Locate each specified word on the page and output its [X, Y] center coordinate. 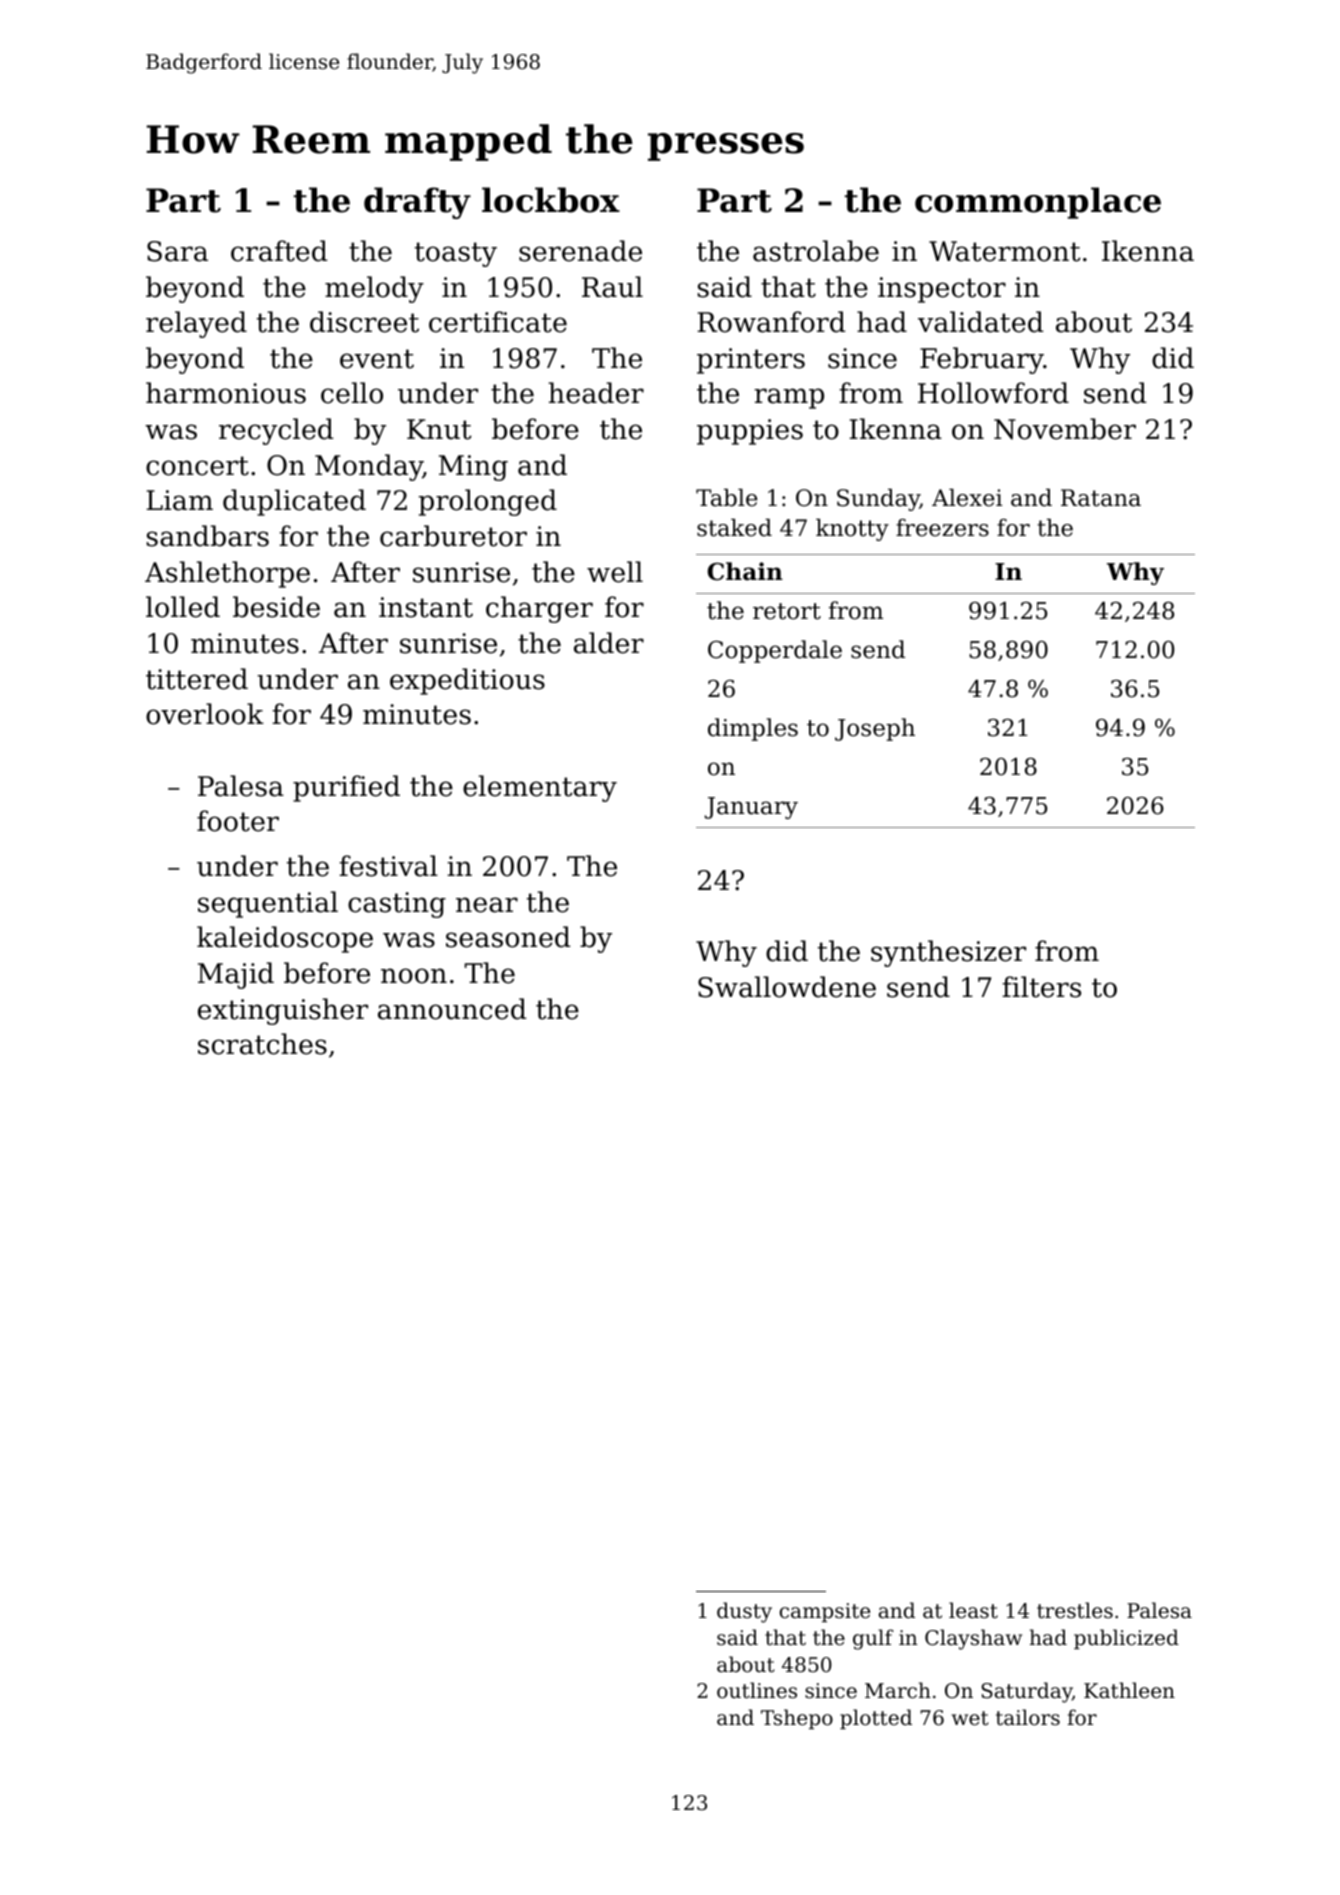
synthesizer [948, 953]
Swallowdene [787, 987]
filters [1041, 987]
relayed [196, 324]
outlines [757, 1690]
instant [426, 607]
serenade [580, 251]
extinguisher [283, 1011]
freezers [942, 528]
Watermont [1005, 251]
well [615, 572]
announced [452, 1009]
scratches [262, 1044]
